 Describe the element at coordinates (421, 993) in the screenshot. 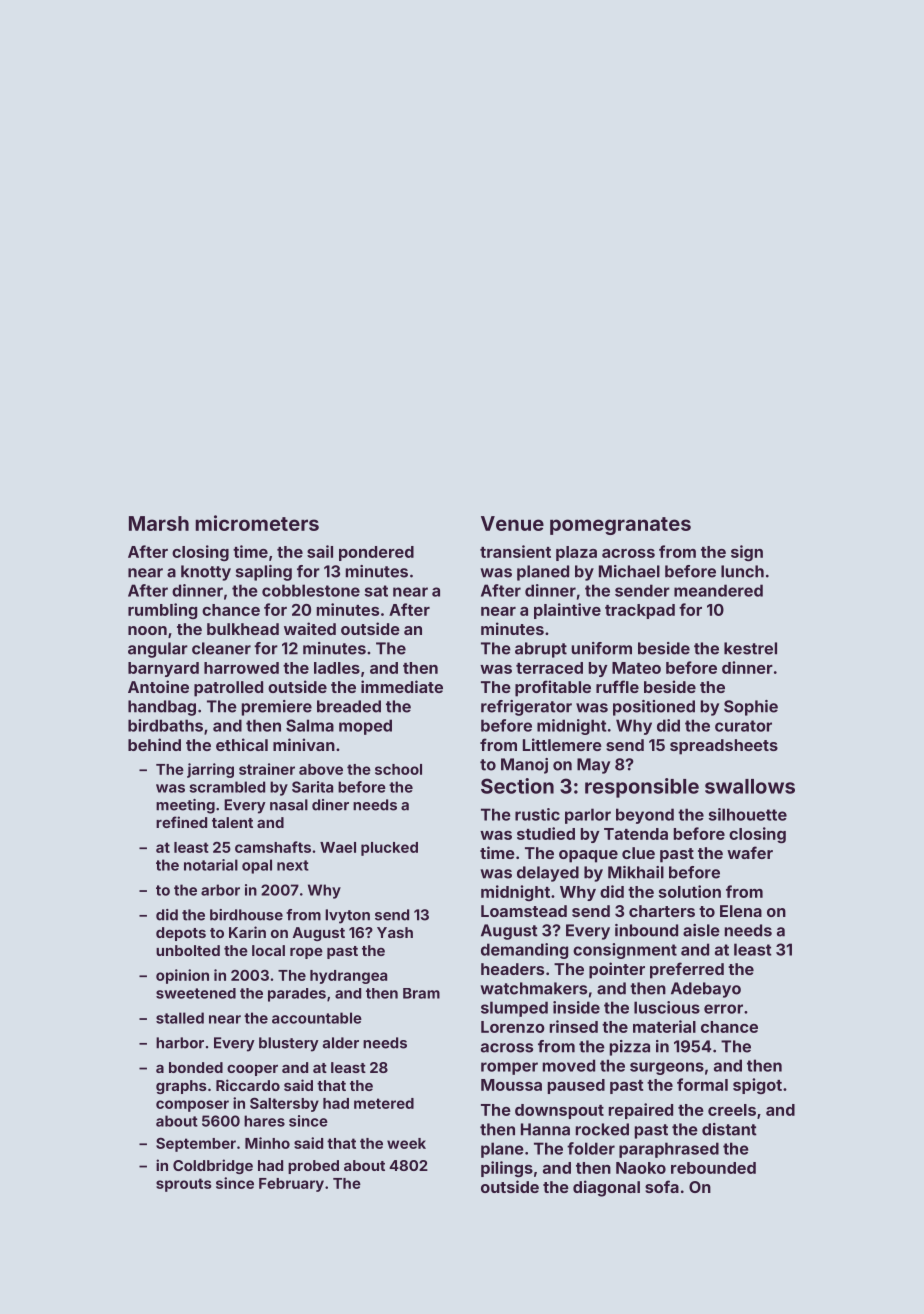

I see `Bram` at that location.
